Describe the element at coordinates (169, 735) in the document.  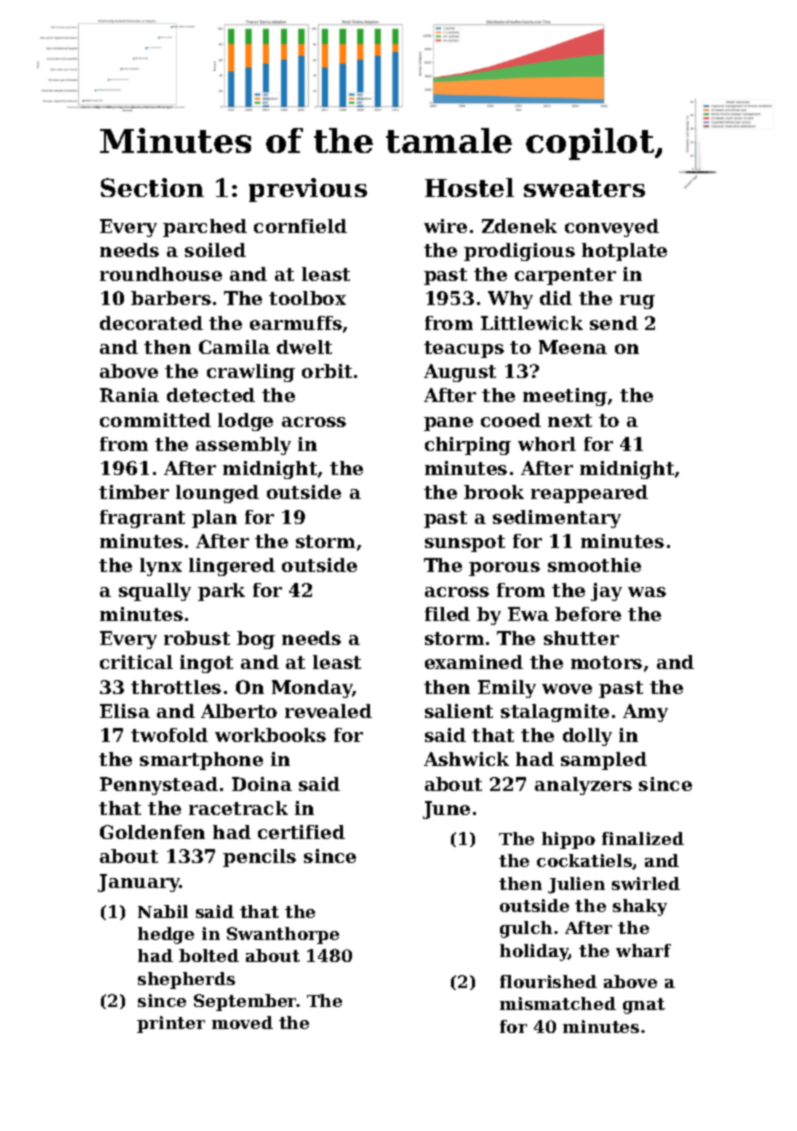
I see `twofold` at that location.
